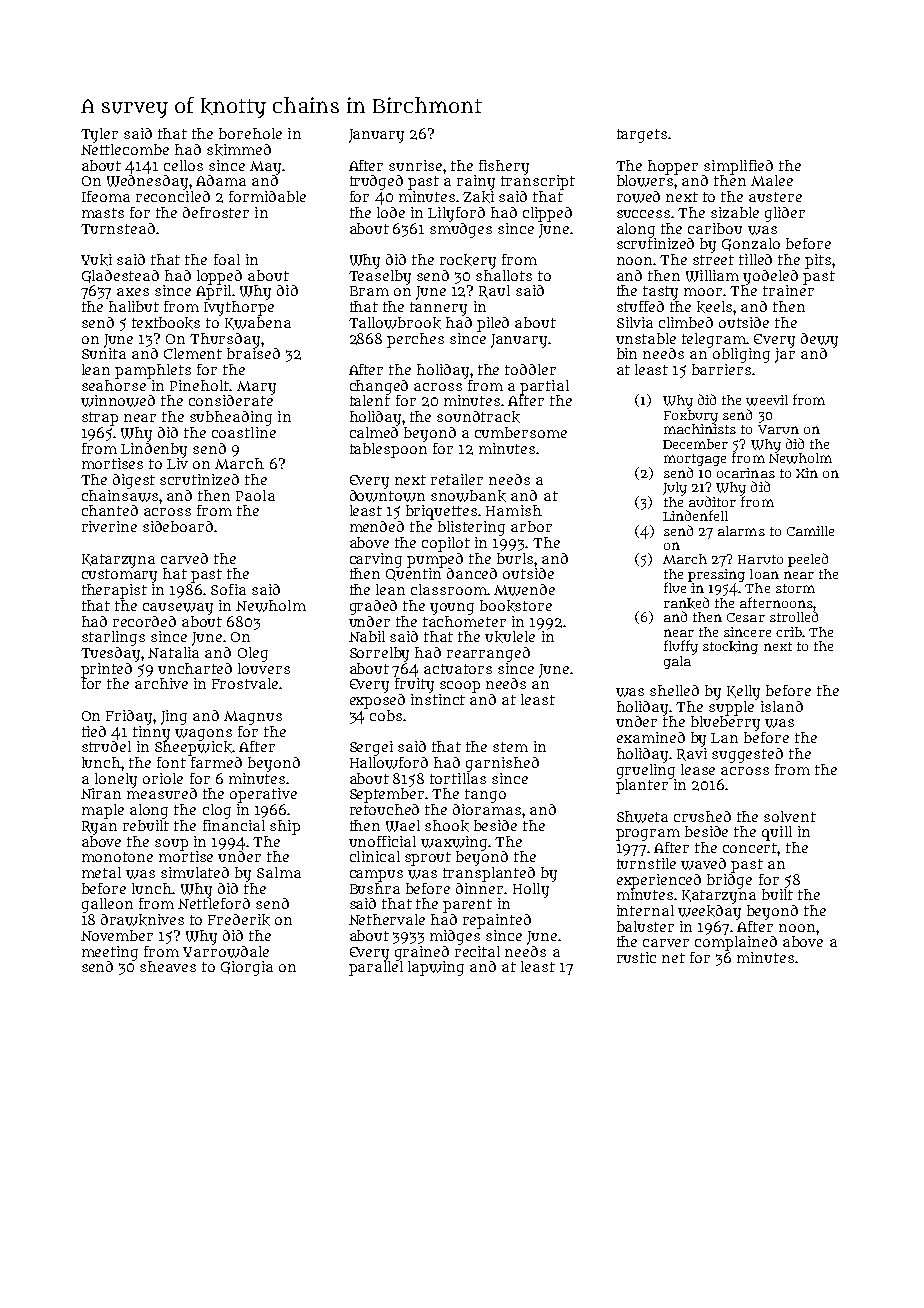 Image resolution: width=924 pixels, height=1308 pixels. I want to click on Giorgia, so click(247, 968).
